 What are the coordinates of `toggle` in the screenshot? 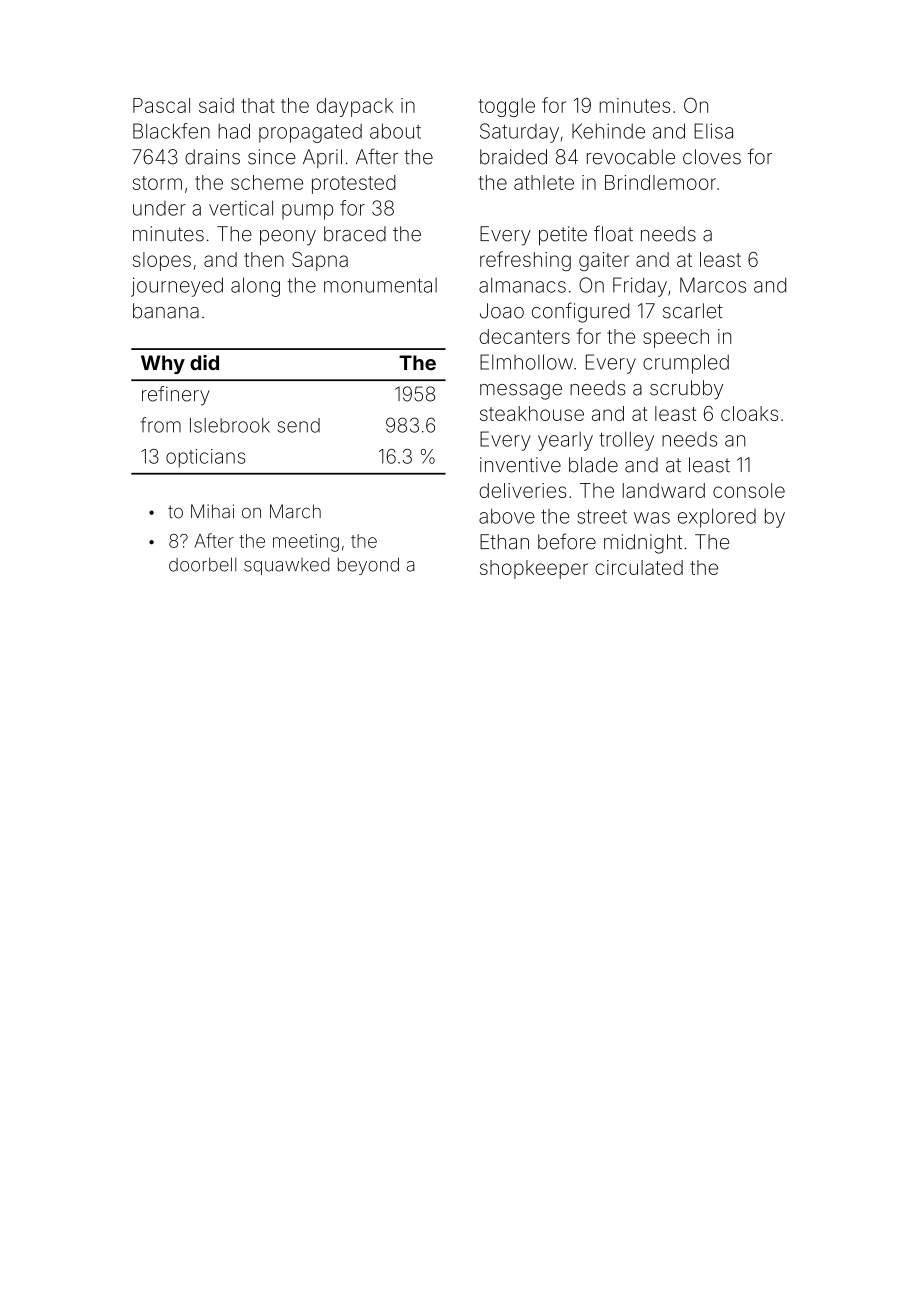 It's located at (507, 107).
